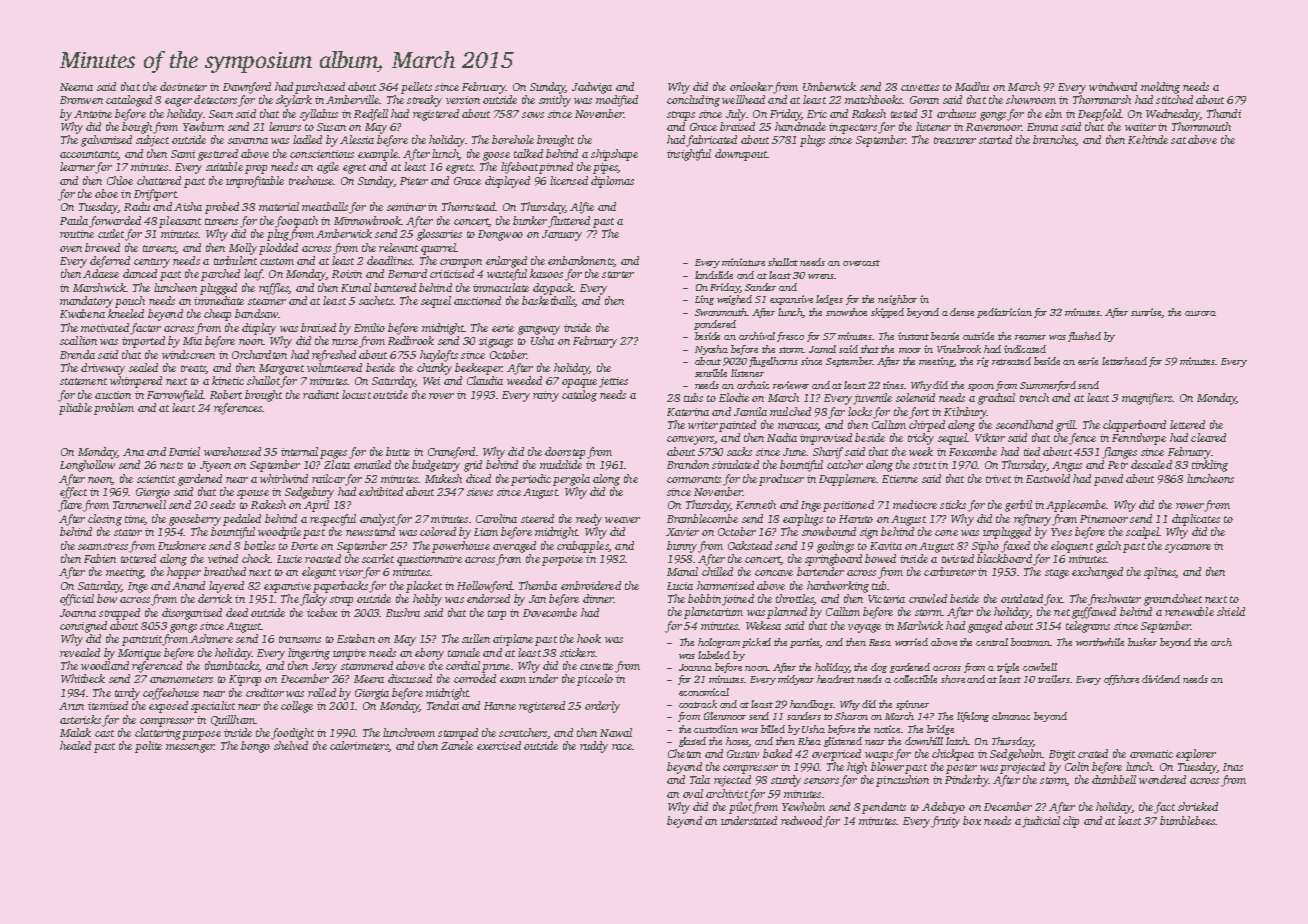 Image resolution: width=1308 pixels, height=924 pixels. What do you see at coordinates (592, 88) in the image?
I see `Jadwiga` at bounding box center [592, 88].
